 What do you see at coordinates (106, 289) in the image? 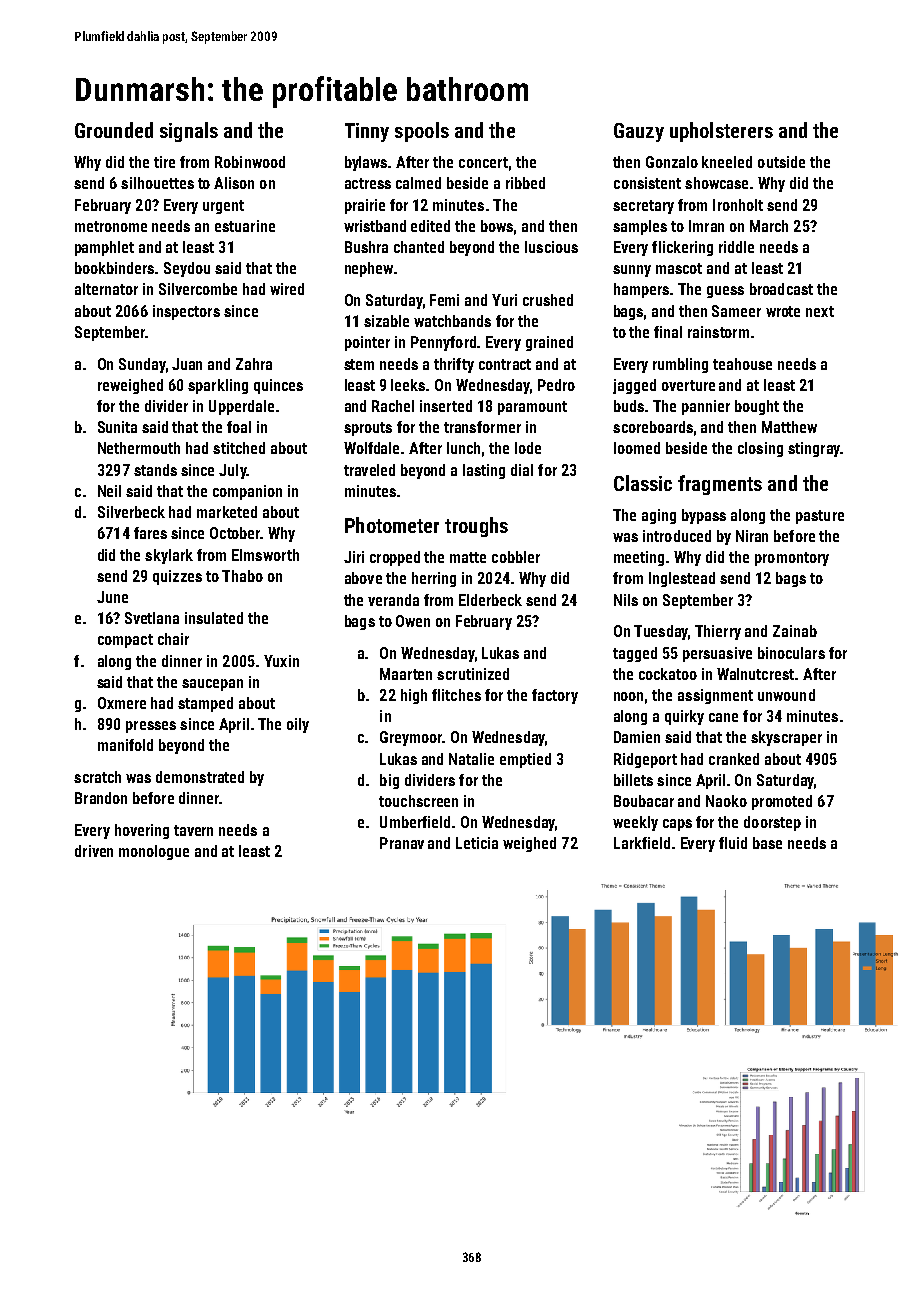
I see `alternator` at bounding box center [106, 289].
